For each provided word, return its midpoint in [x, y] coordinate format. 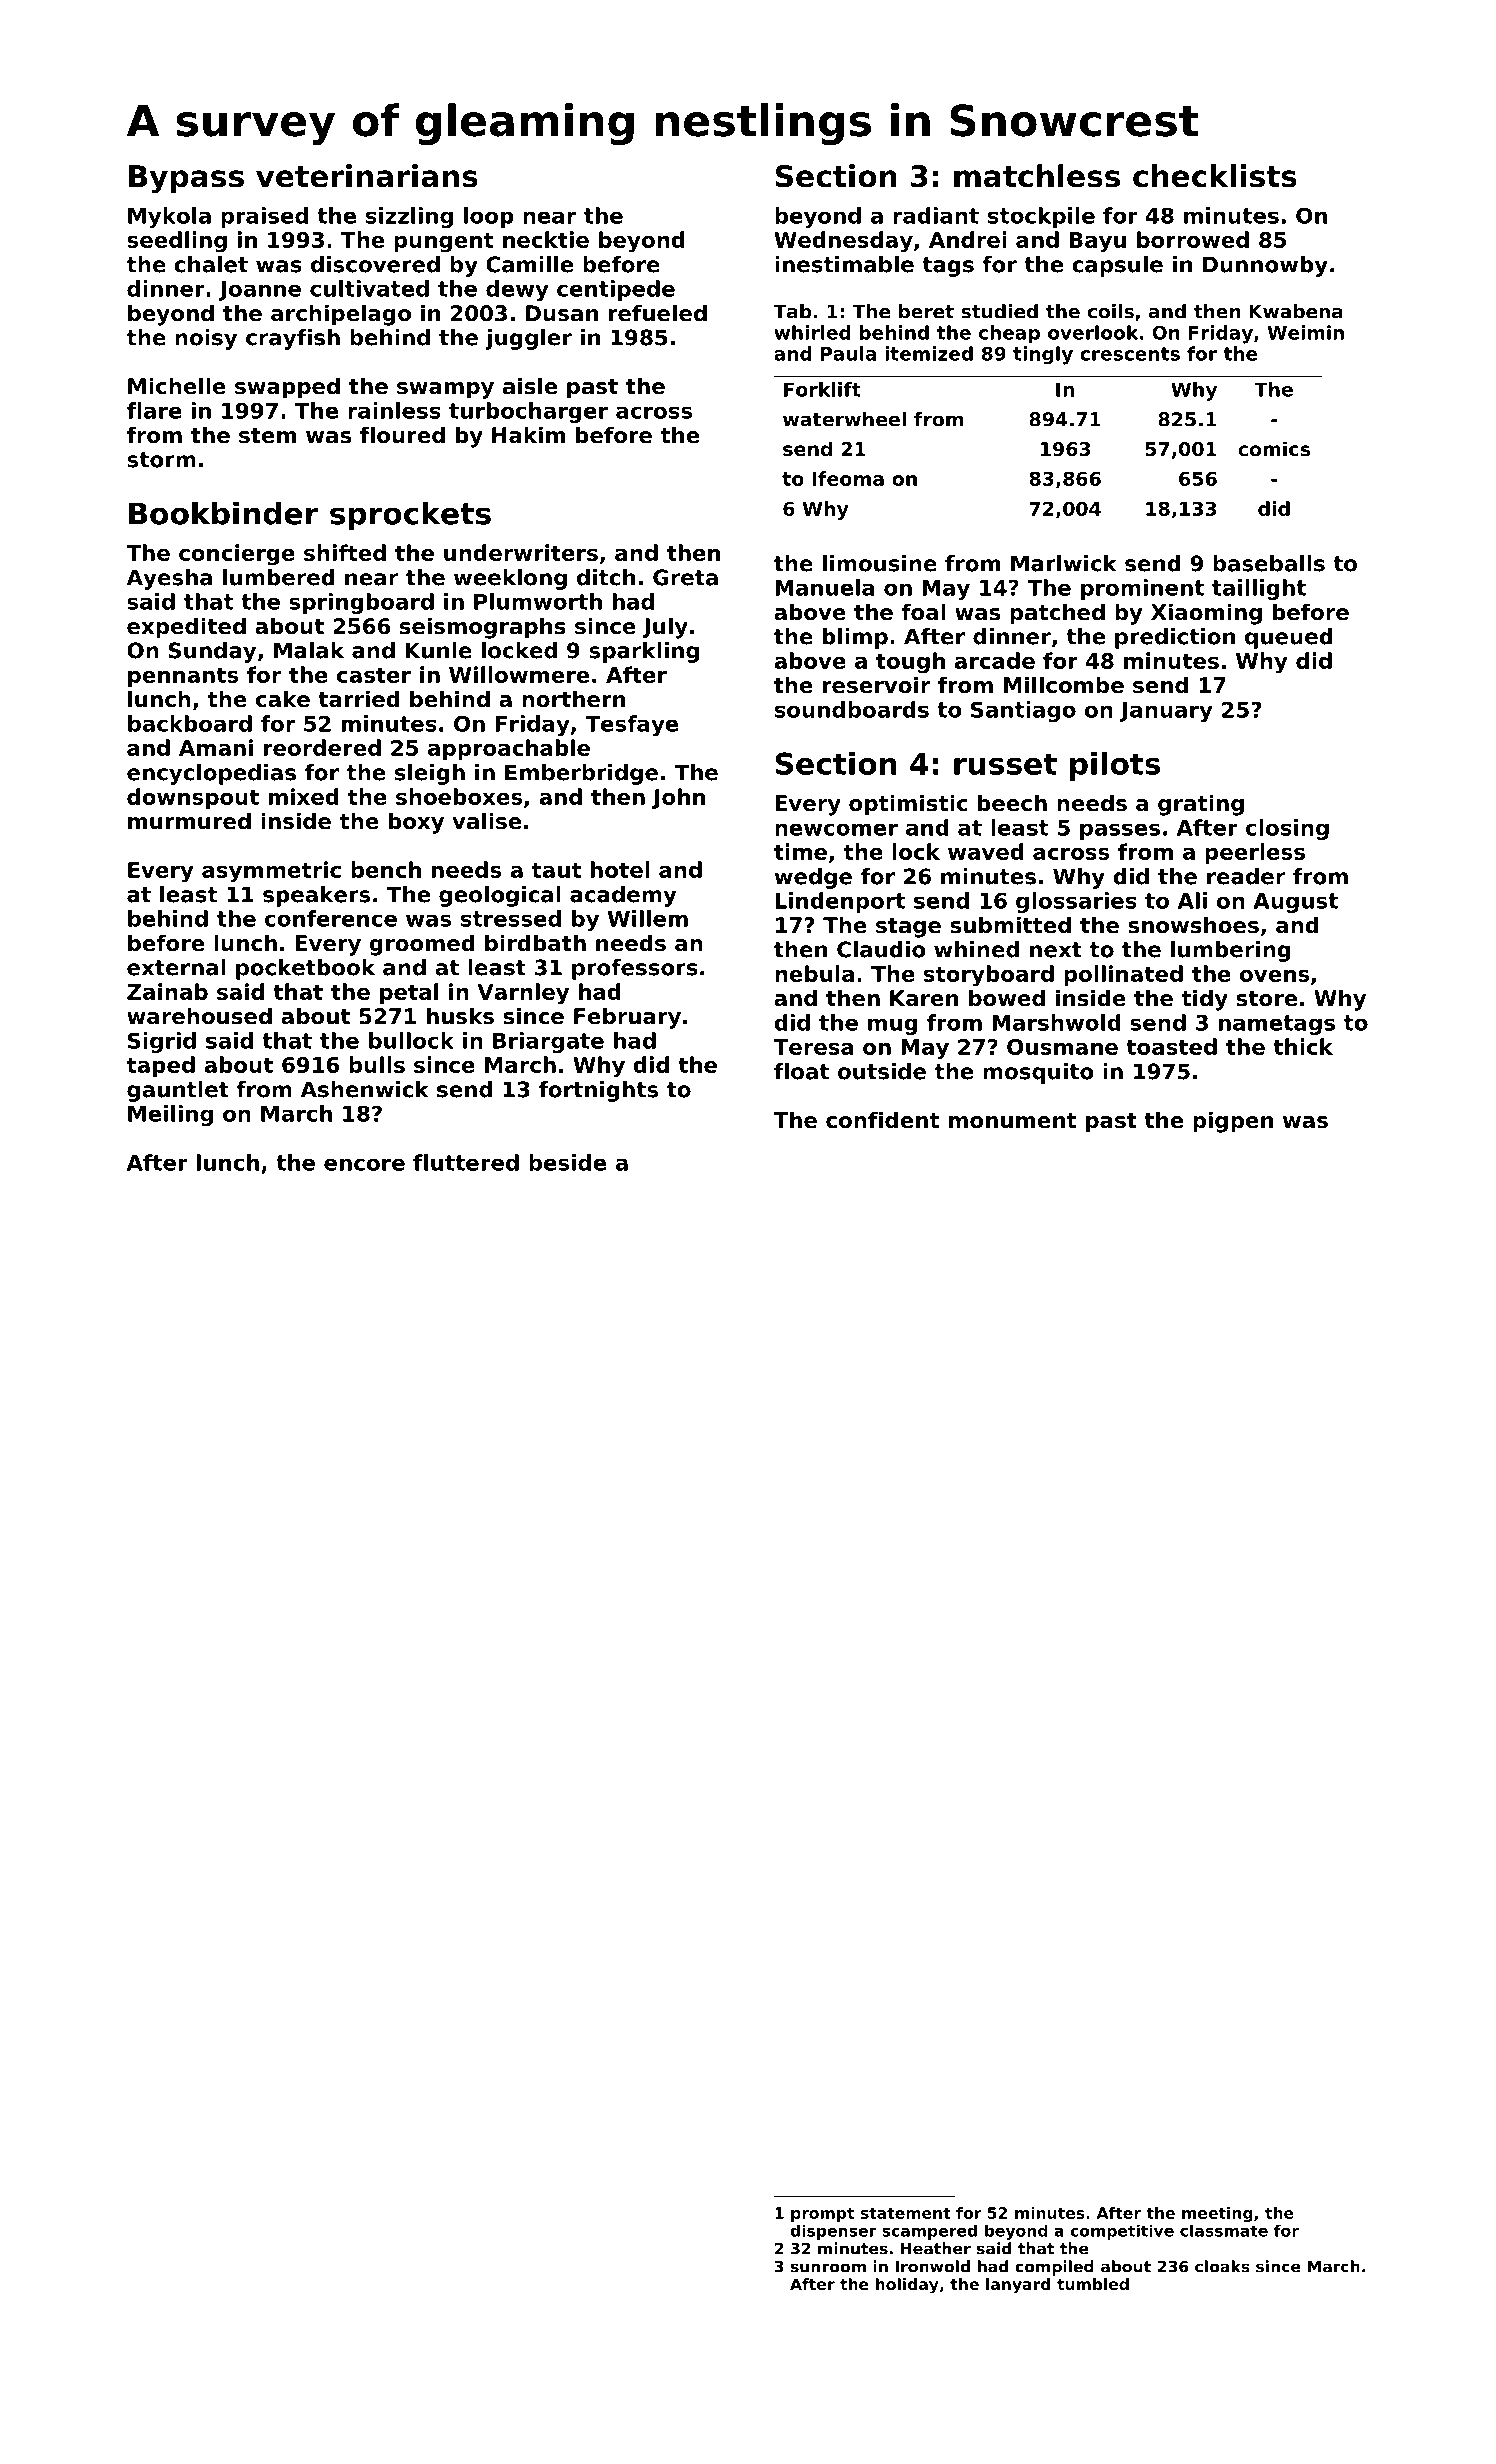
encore [364, 1164]
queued [1289, 638]
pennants [183, 677]
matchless [1037, 176]
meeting [1217, 2214]
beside [567, 1162]
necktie [546, 239]
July [665, 628]
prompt [822, 2215]
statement [906, 2213]
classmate [1224, 2231]
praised [264, 217]
